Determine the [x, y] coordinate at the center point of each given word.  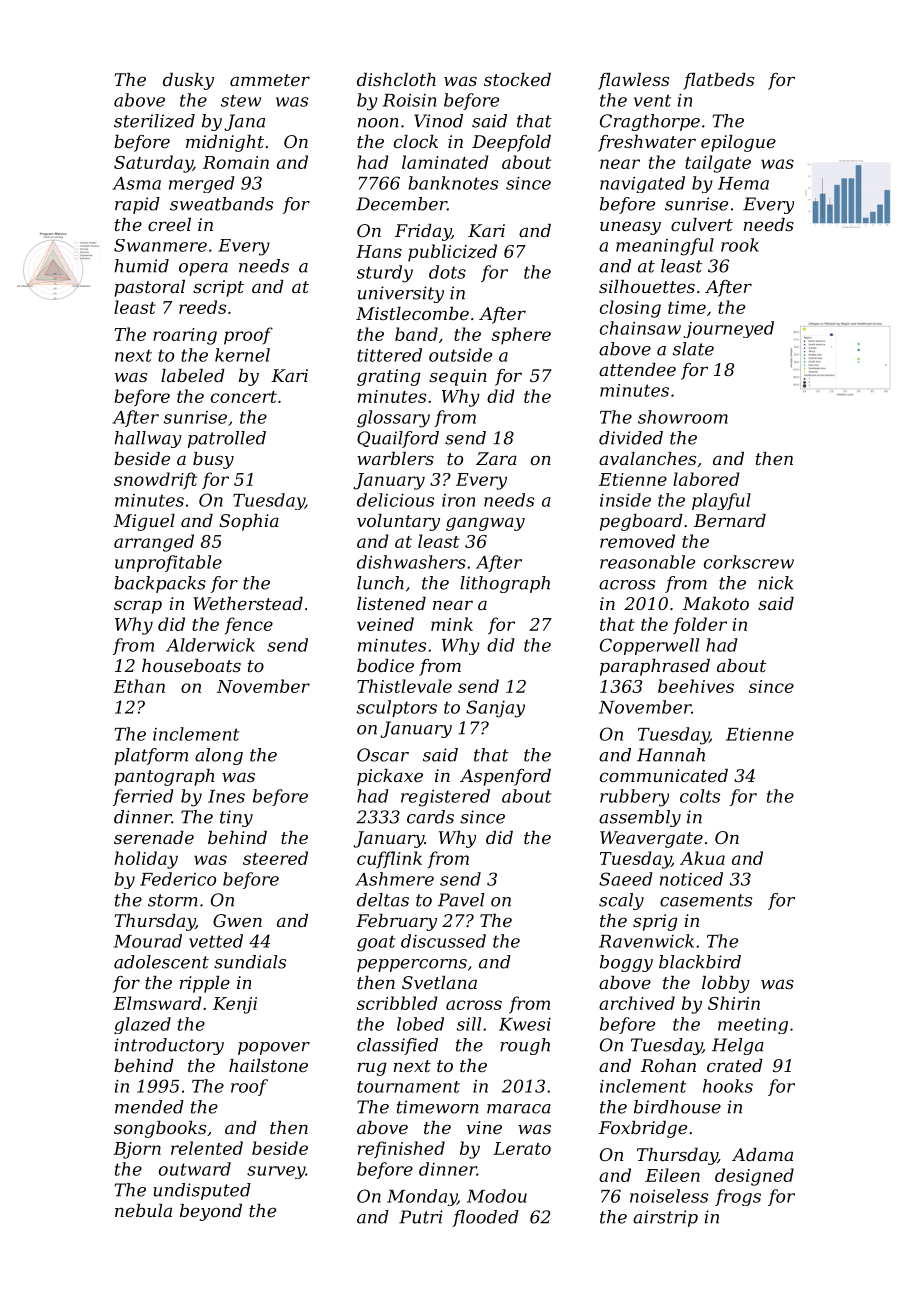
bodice [385, 665]
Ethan [139, 686]
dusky [188, 81]
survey [276, 1172]
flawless [633, 81]
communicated [664, 775]
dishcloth [396, 79]
